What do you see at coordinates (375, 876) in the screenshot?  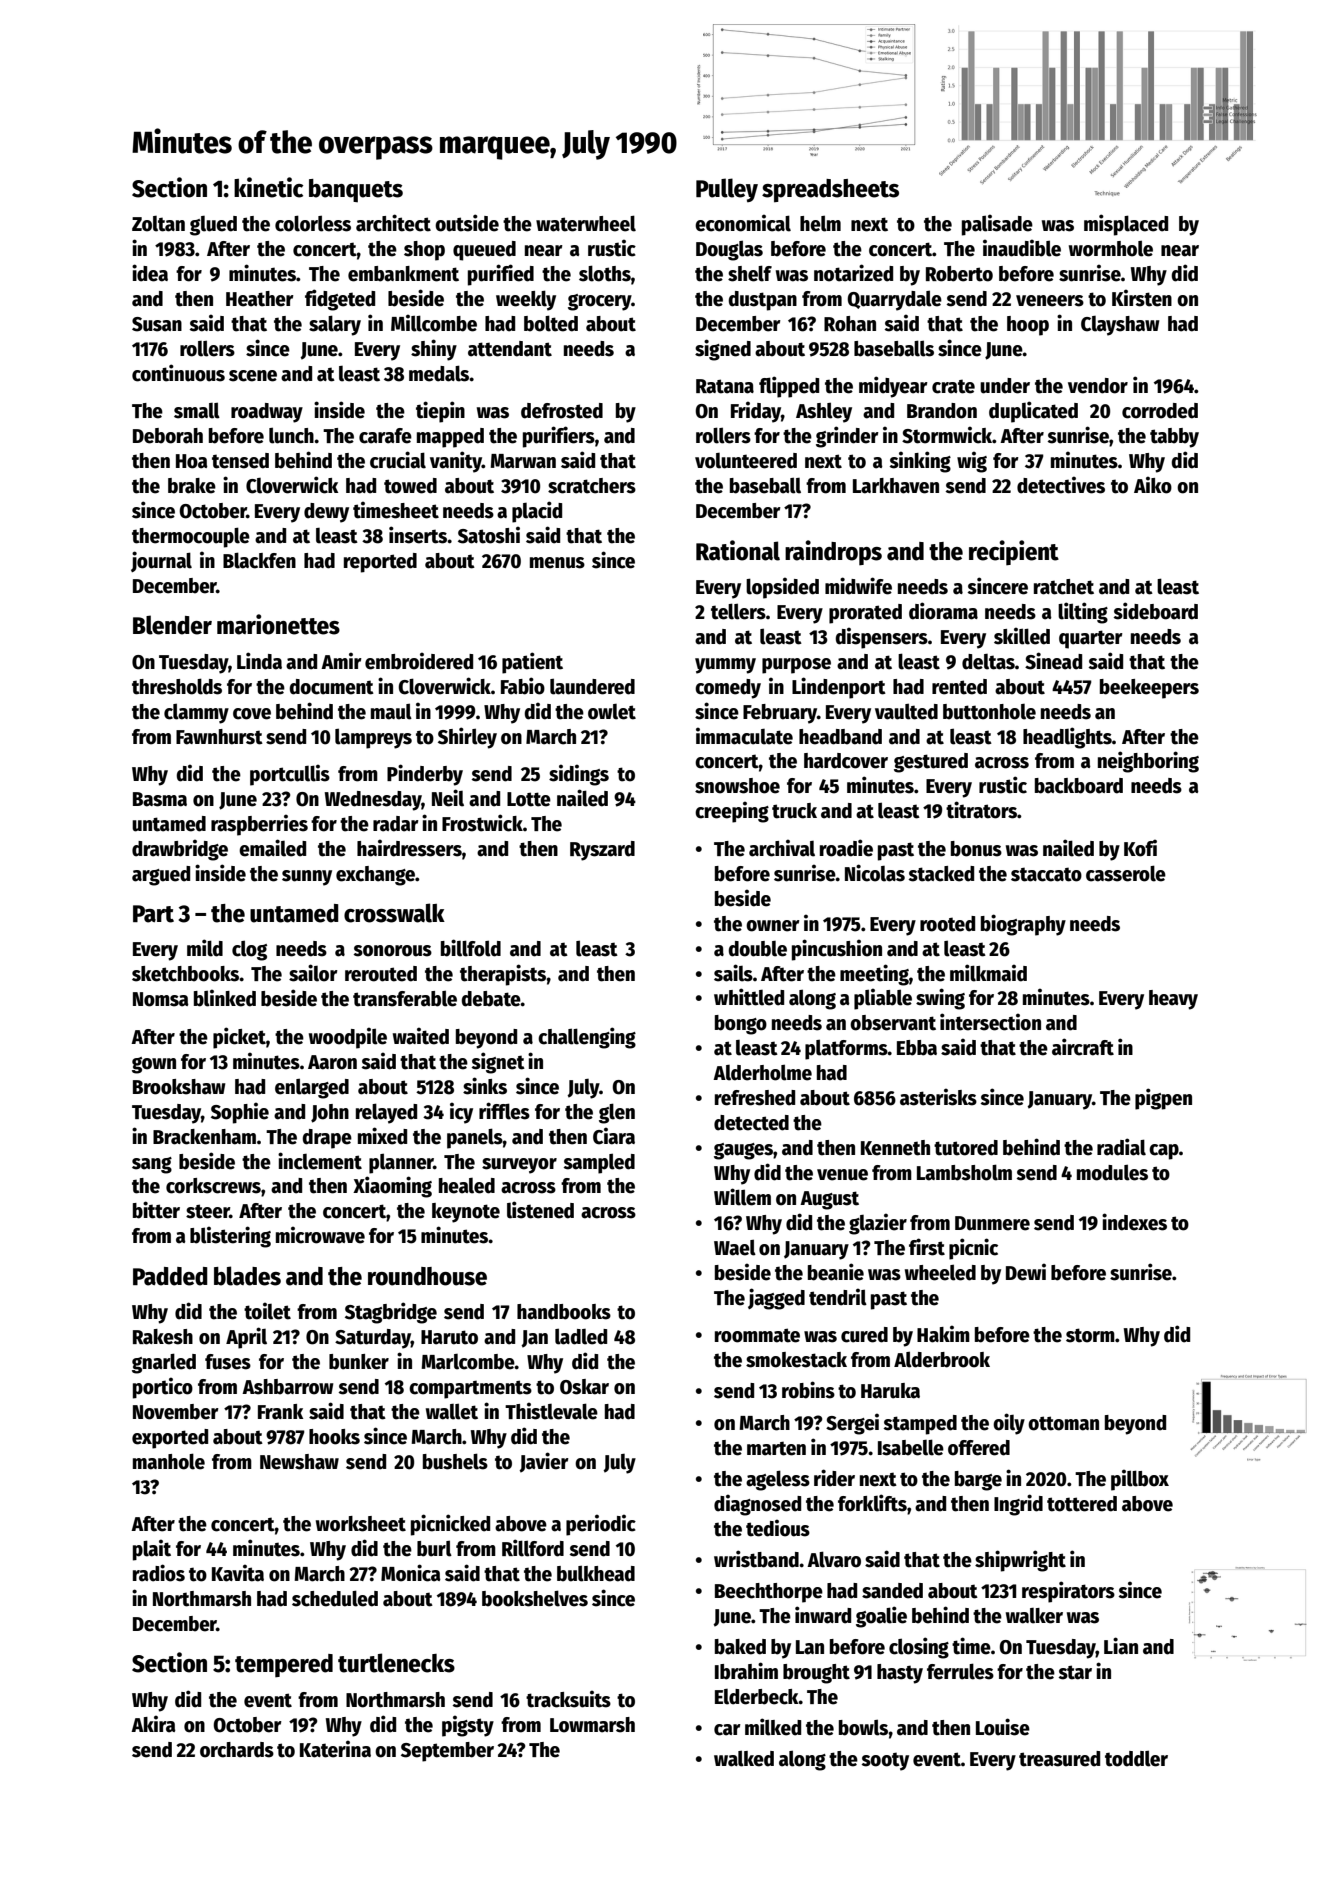 I see `exchange` at bounding box center [375, 876].
